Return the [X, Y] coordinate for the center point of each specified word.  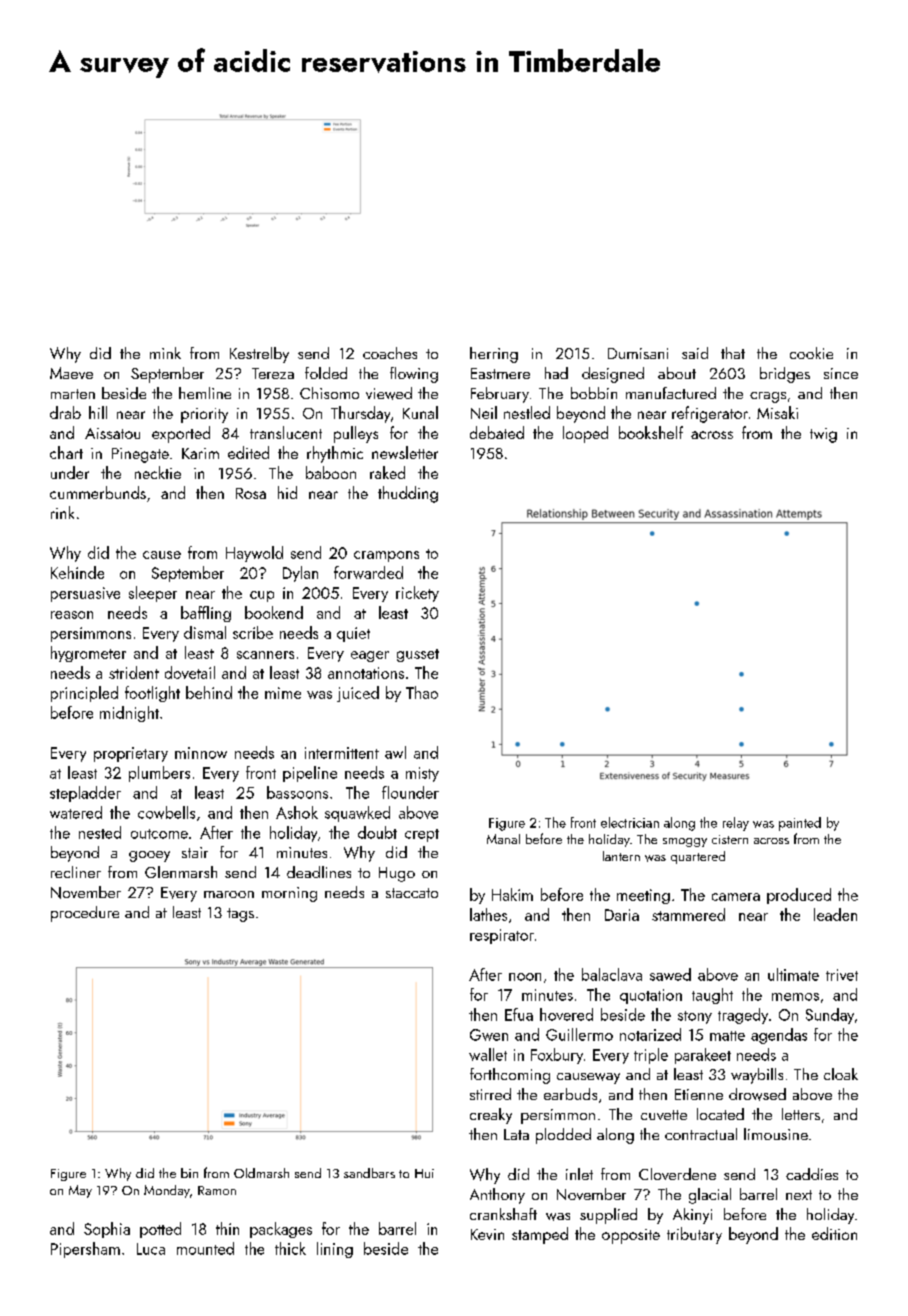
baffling [206, 614]
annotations [366, 673]
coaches [390, 353]
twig [823, 435]
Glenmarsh [181, 872]
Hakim [512, 894]
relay [736, 824]
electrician [630, 822]
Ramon [217, 1190]
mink [165, 353]
